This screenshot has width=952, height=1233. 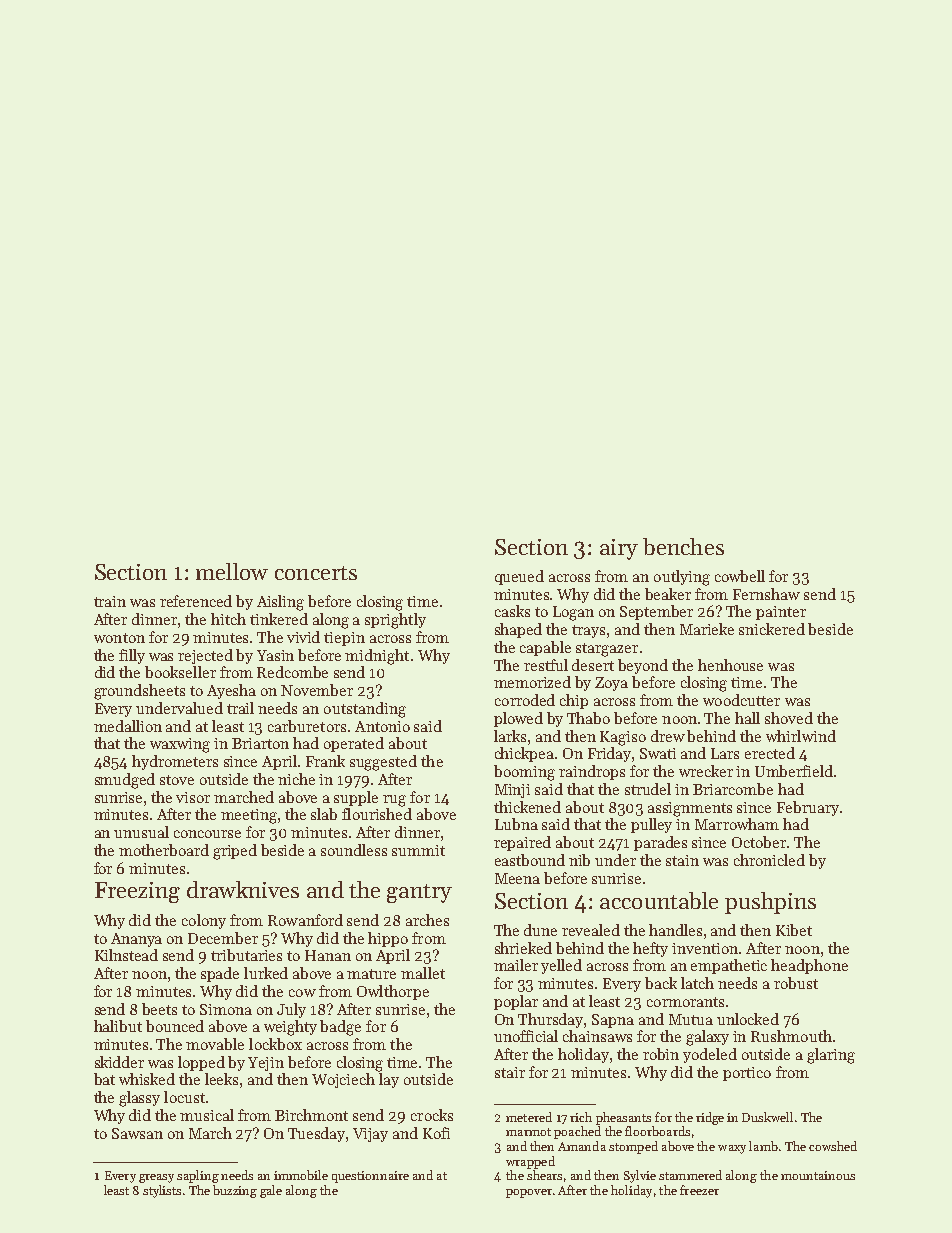 I want to click on griped, so click(x=235, y=852).
